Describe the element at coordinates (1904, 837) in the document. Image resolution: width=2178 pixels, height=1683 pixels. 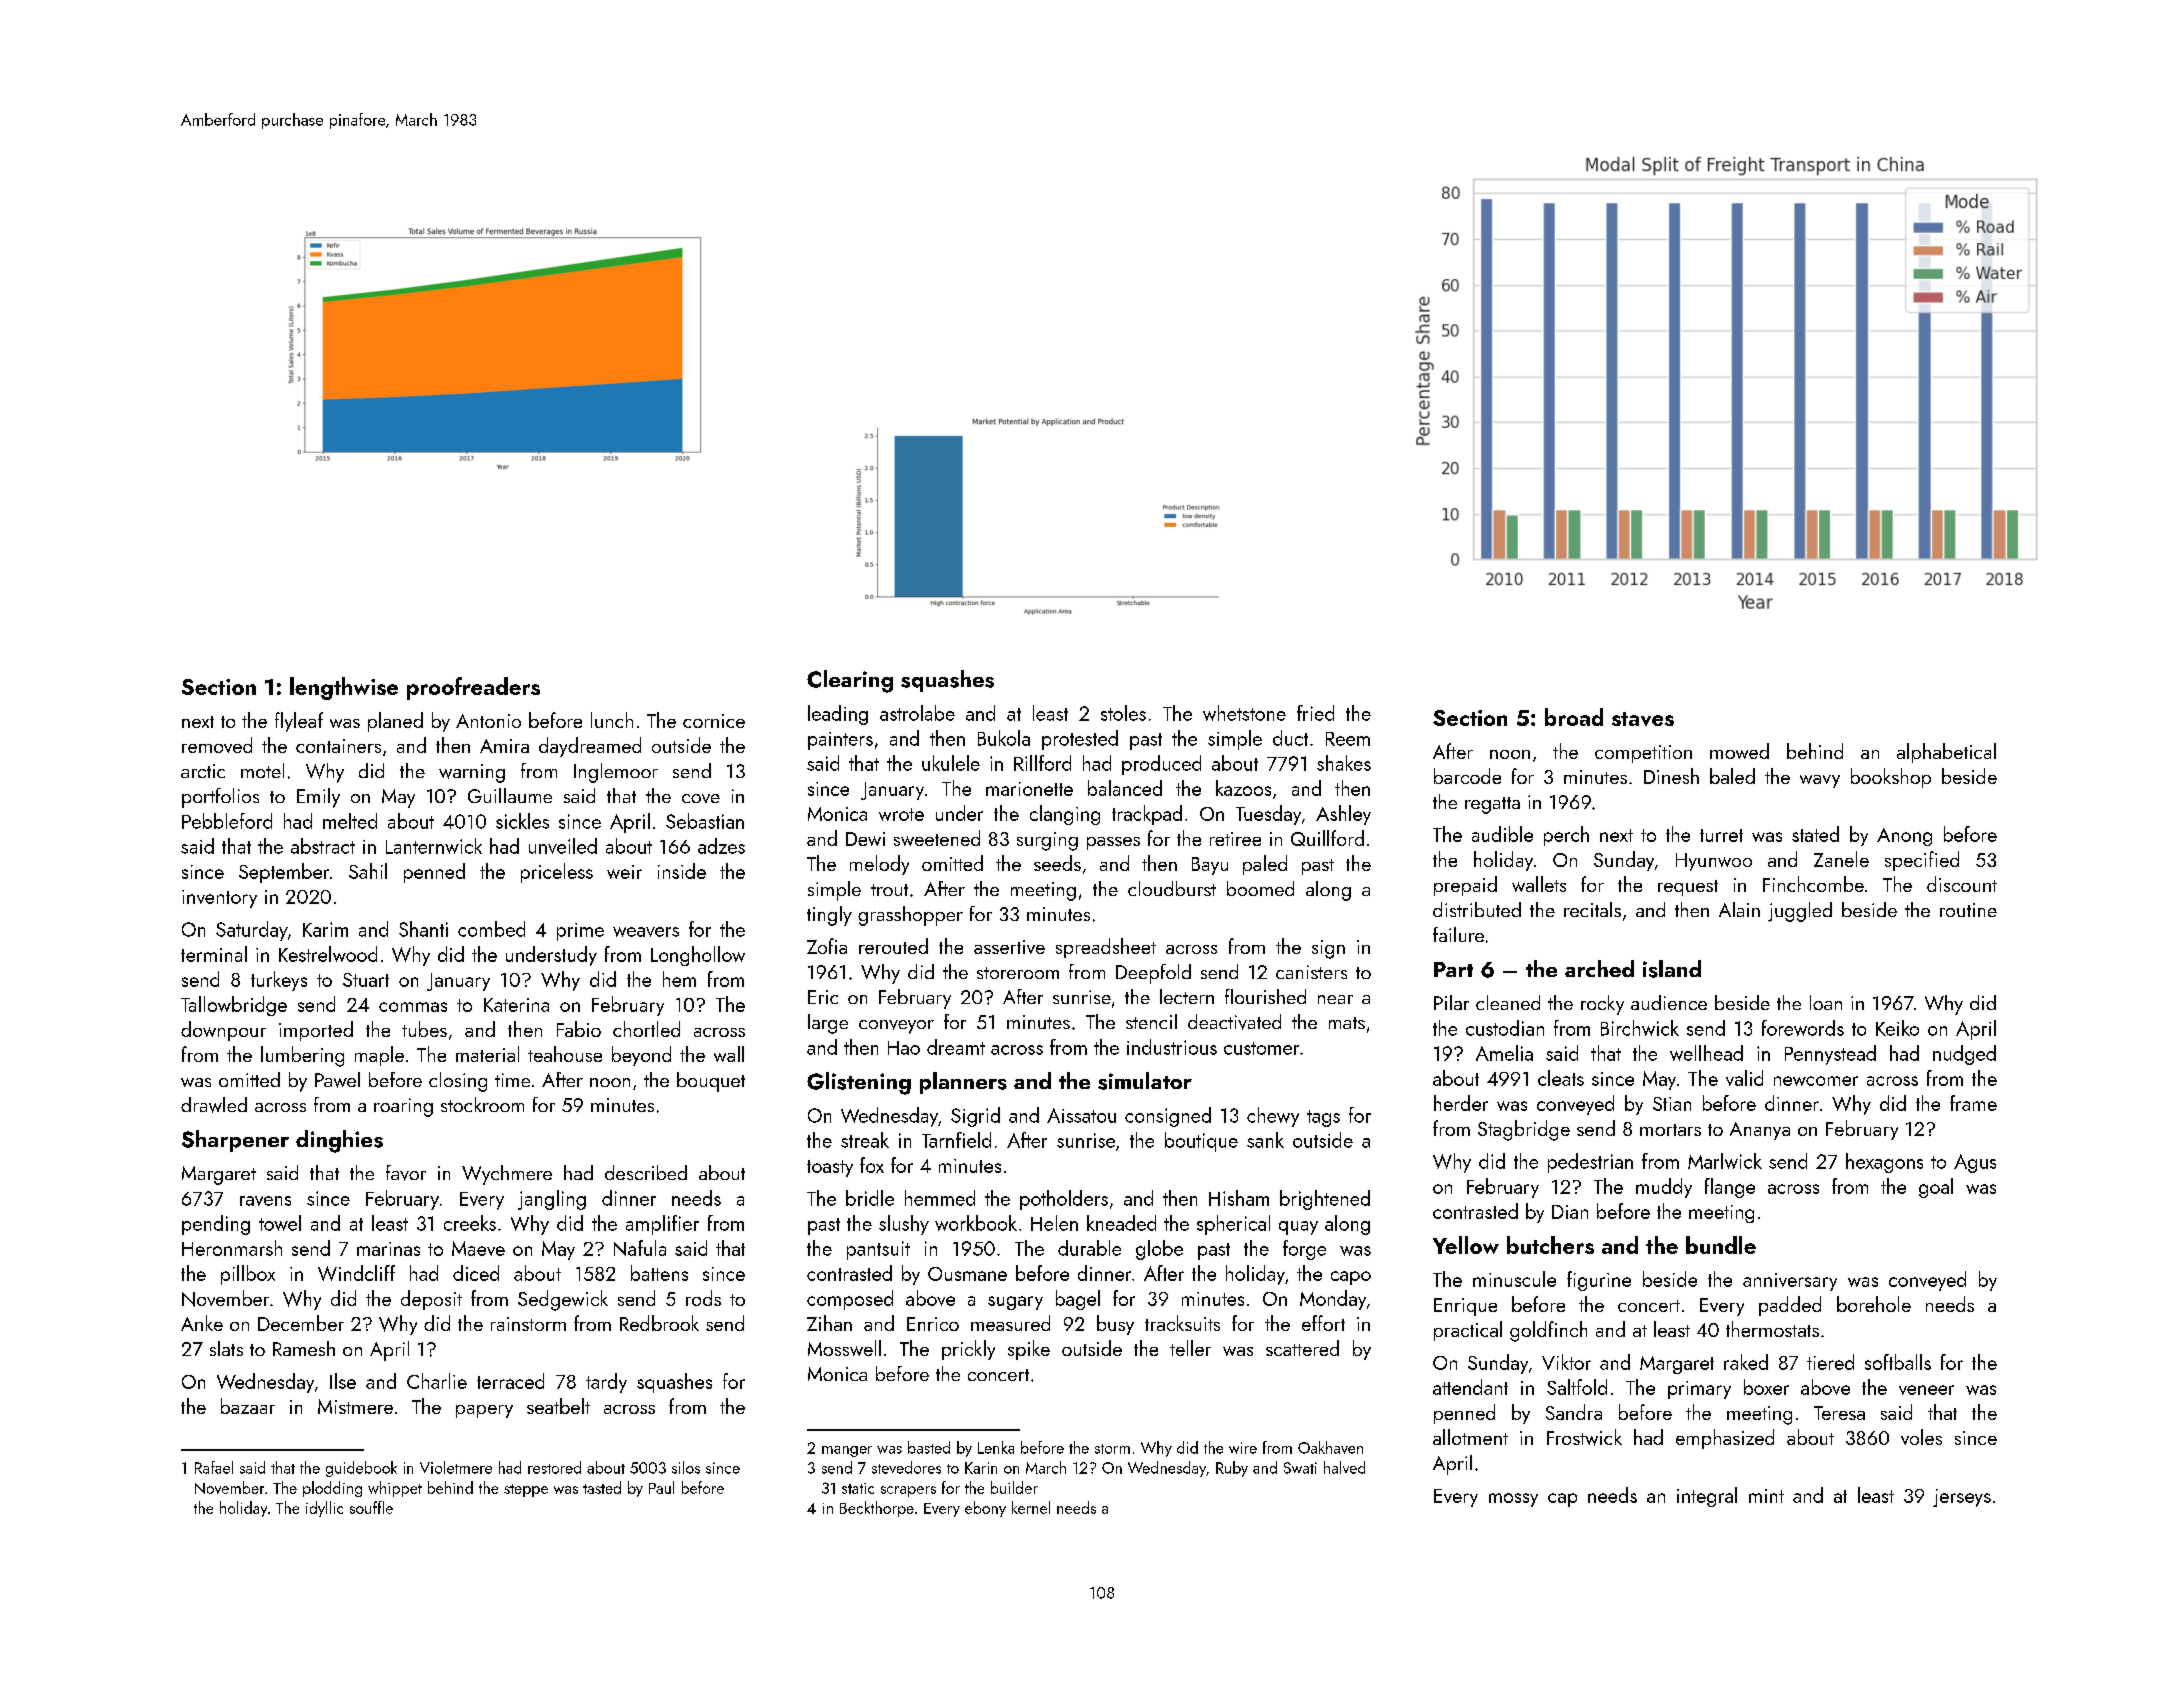
I see `Anong` at that location.
